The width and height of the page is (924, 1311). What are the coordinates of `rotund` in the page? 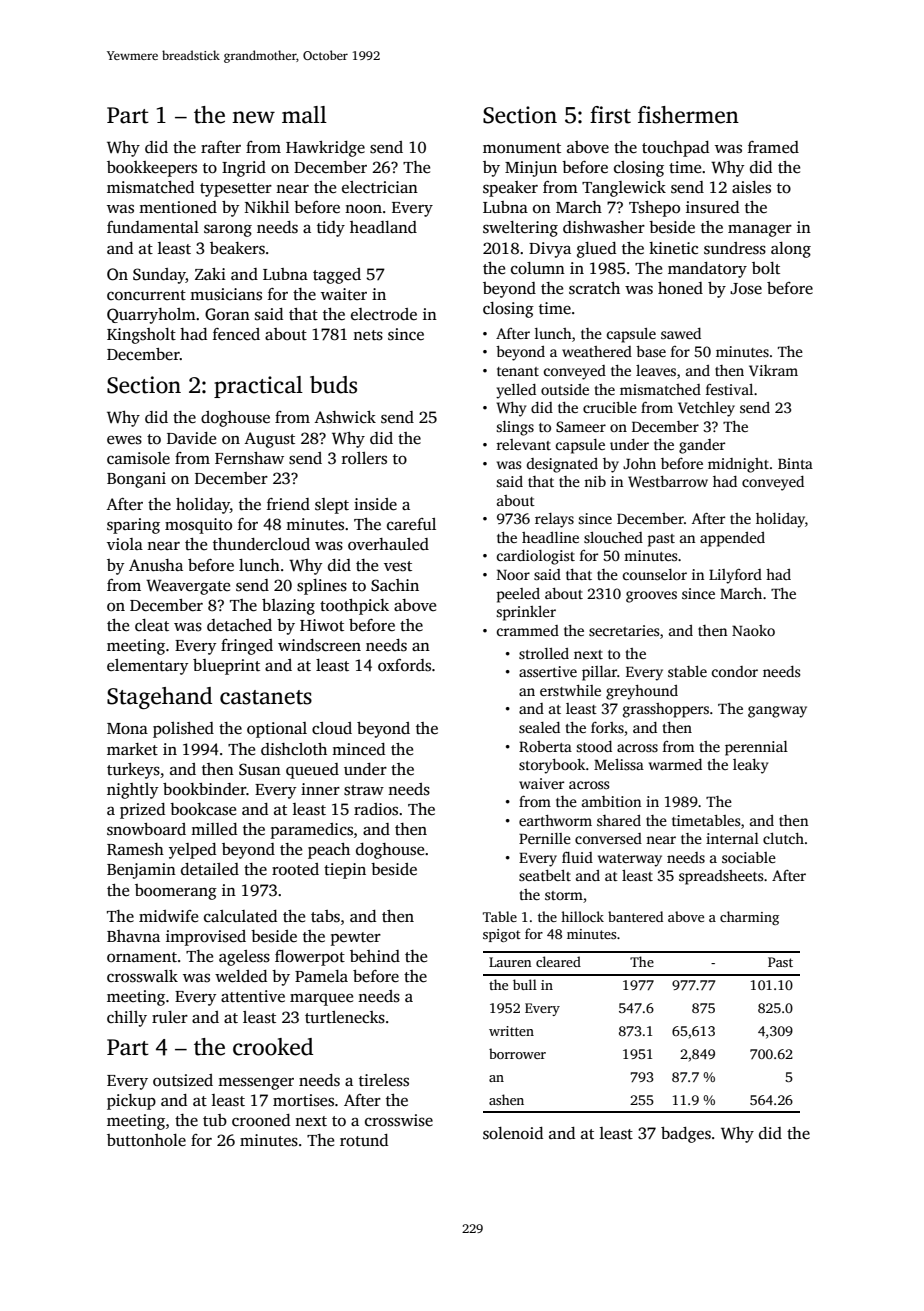 It's located at (364, 1140).
